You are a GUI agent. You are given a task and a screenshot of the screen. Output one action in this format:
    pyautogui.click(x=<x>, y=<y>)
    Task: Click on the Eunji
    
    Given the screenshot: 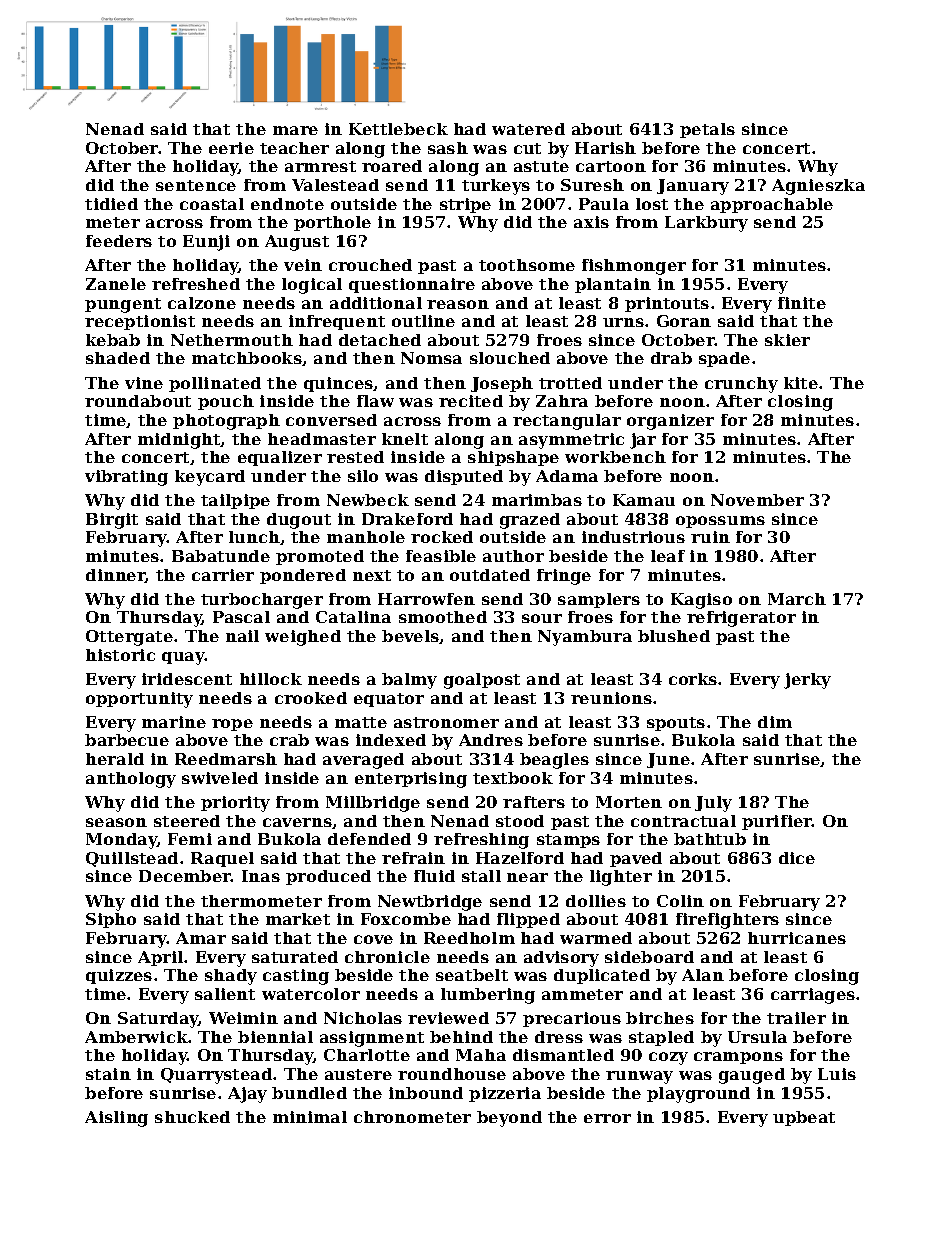 What is the action you would take?
    pyautogui.click(x=206, y=243)
